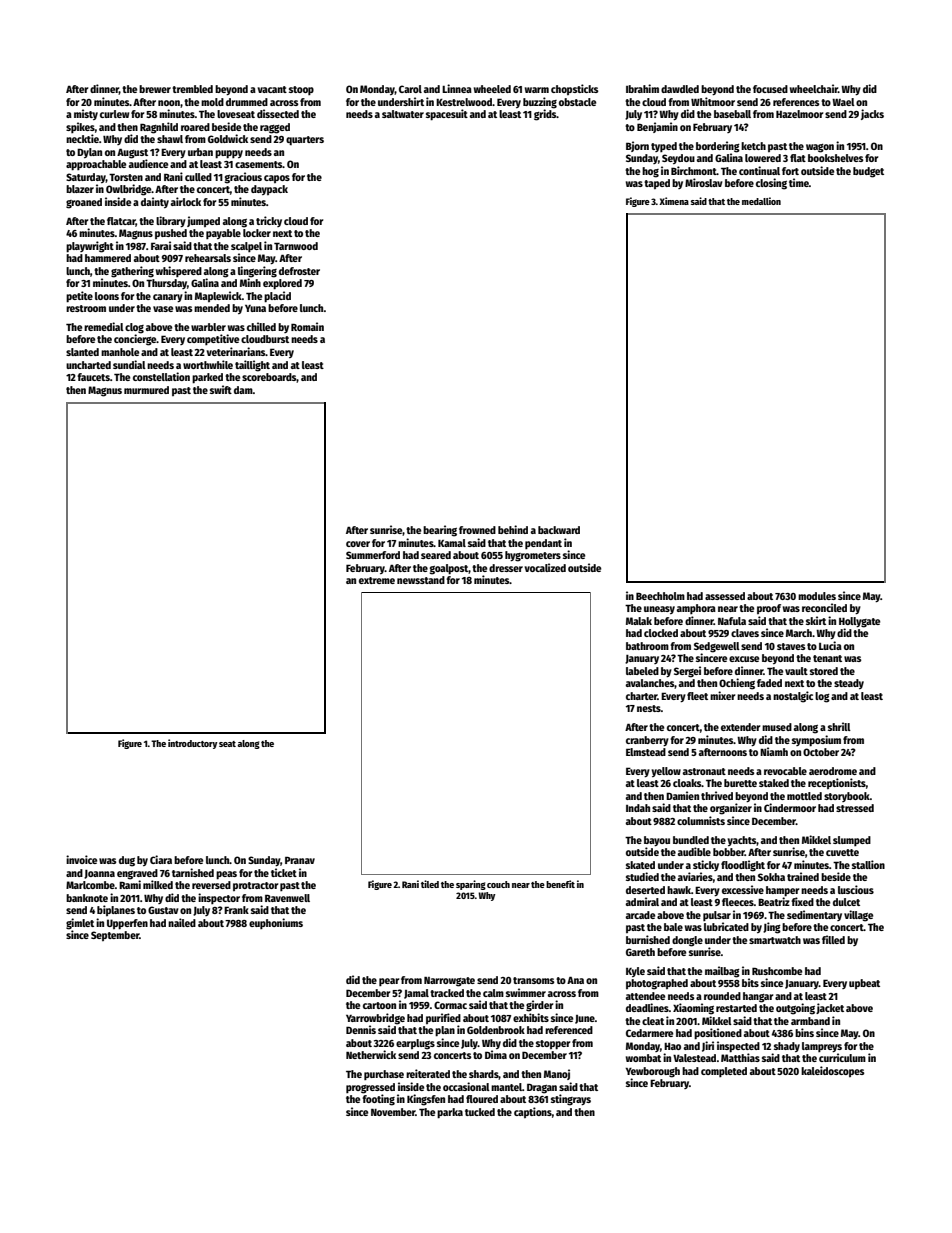 The image size is (952, 1233). What do you see at coordinates (770, 89) in the document?
I see `focused` at bounding box center [770, 89].
